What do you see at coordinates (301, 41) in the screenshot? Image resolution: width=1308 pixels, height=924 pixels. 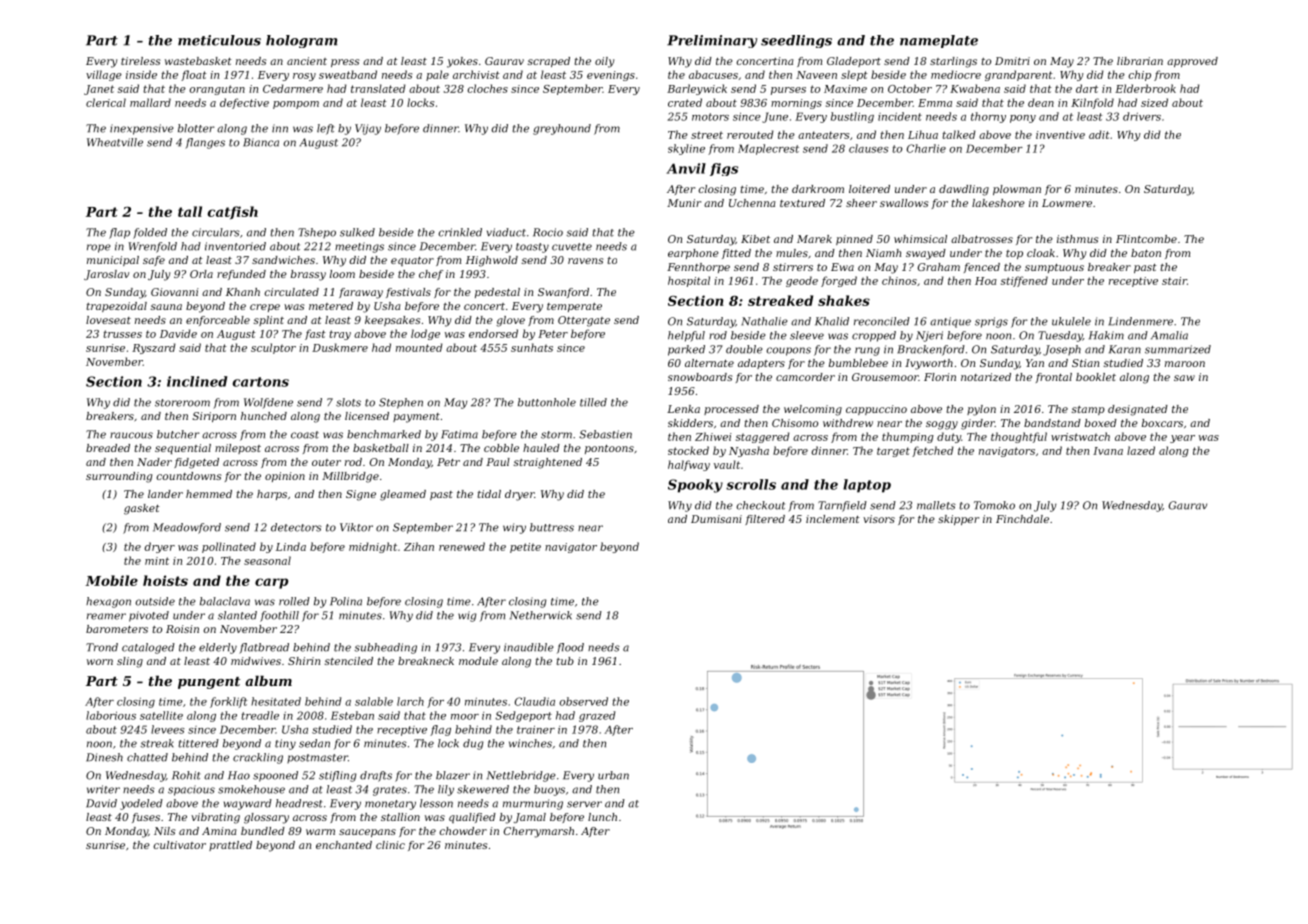 I see `hologram` at bounding box center [301, 41].
